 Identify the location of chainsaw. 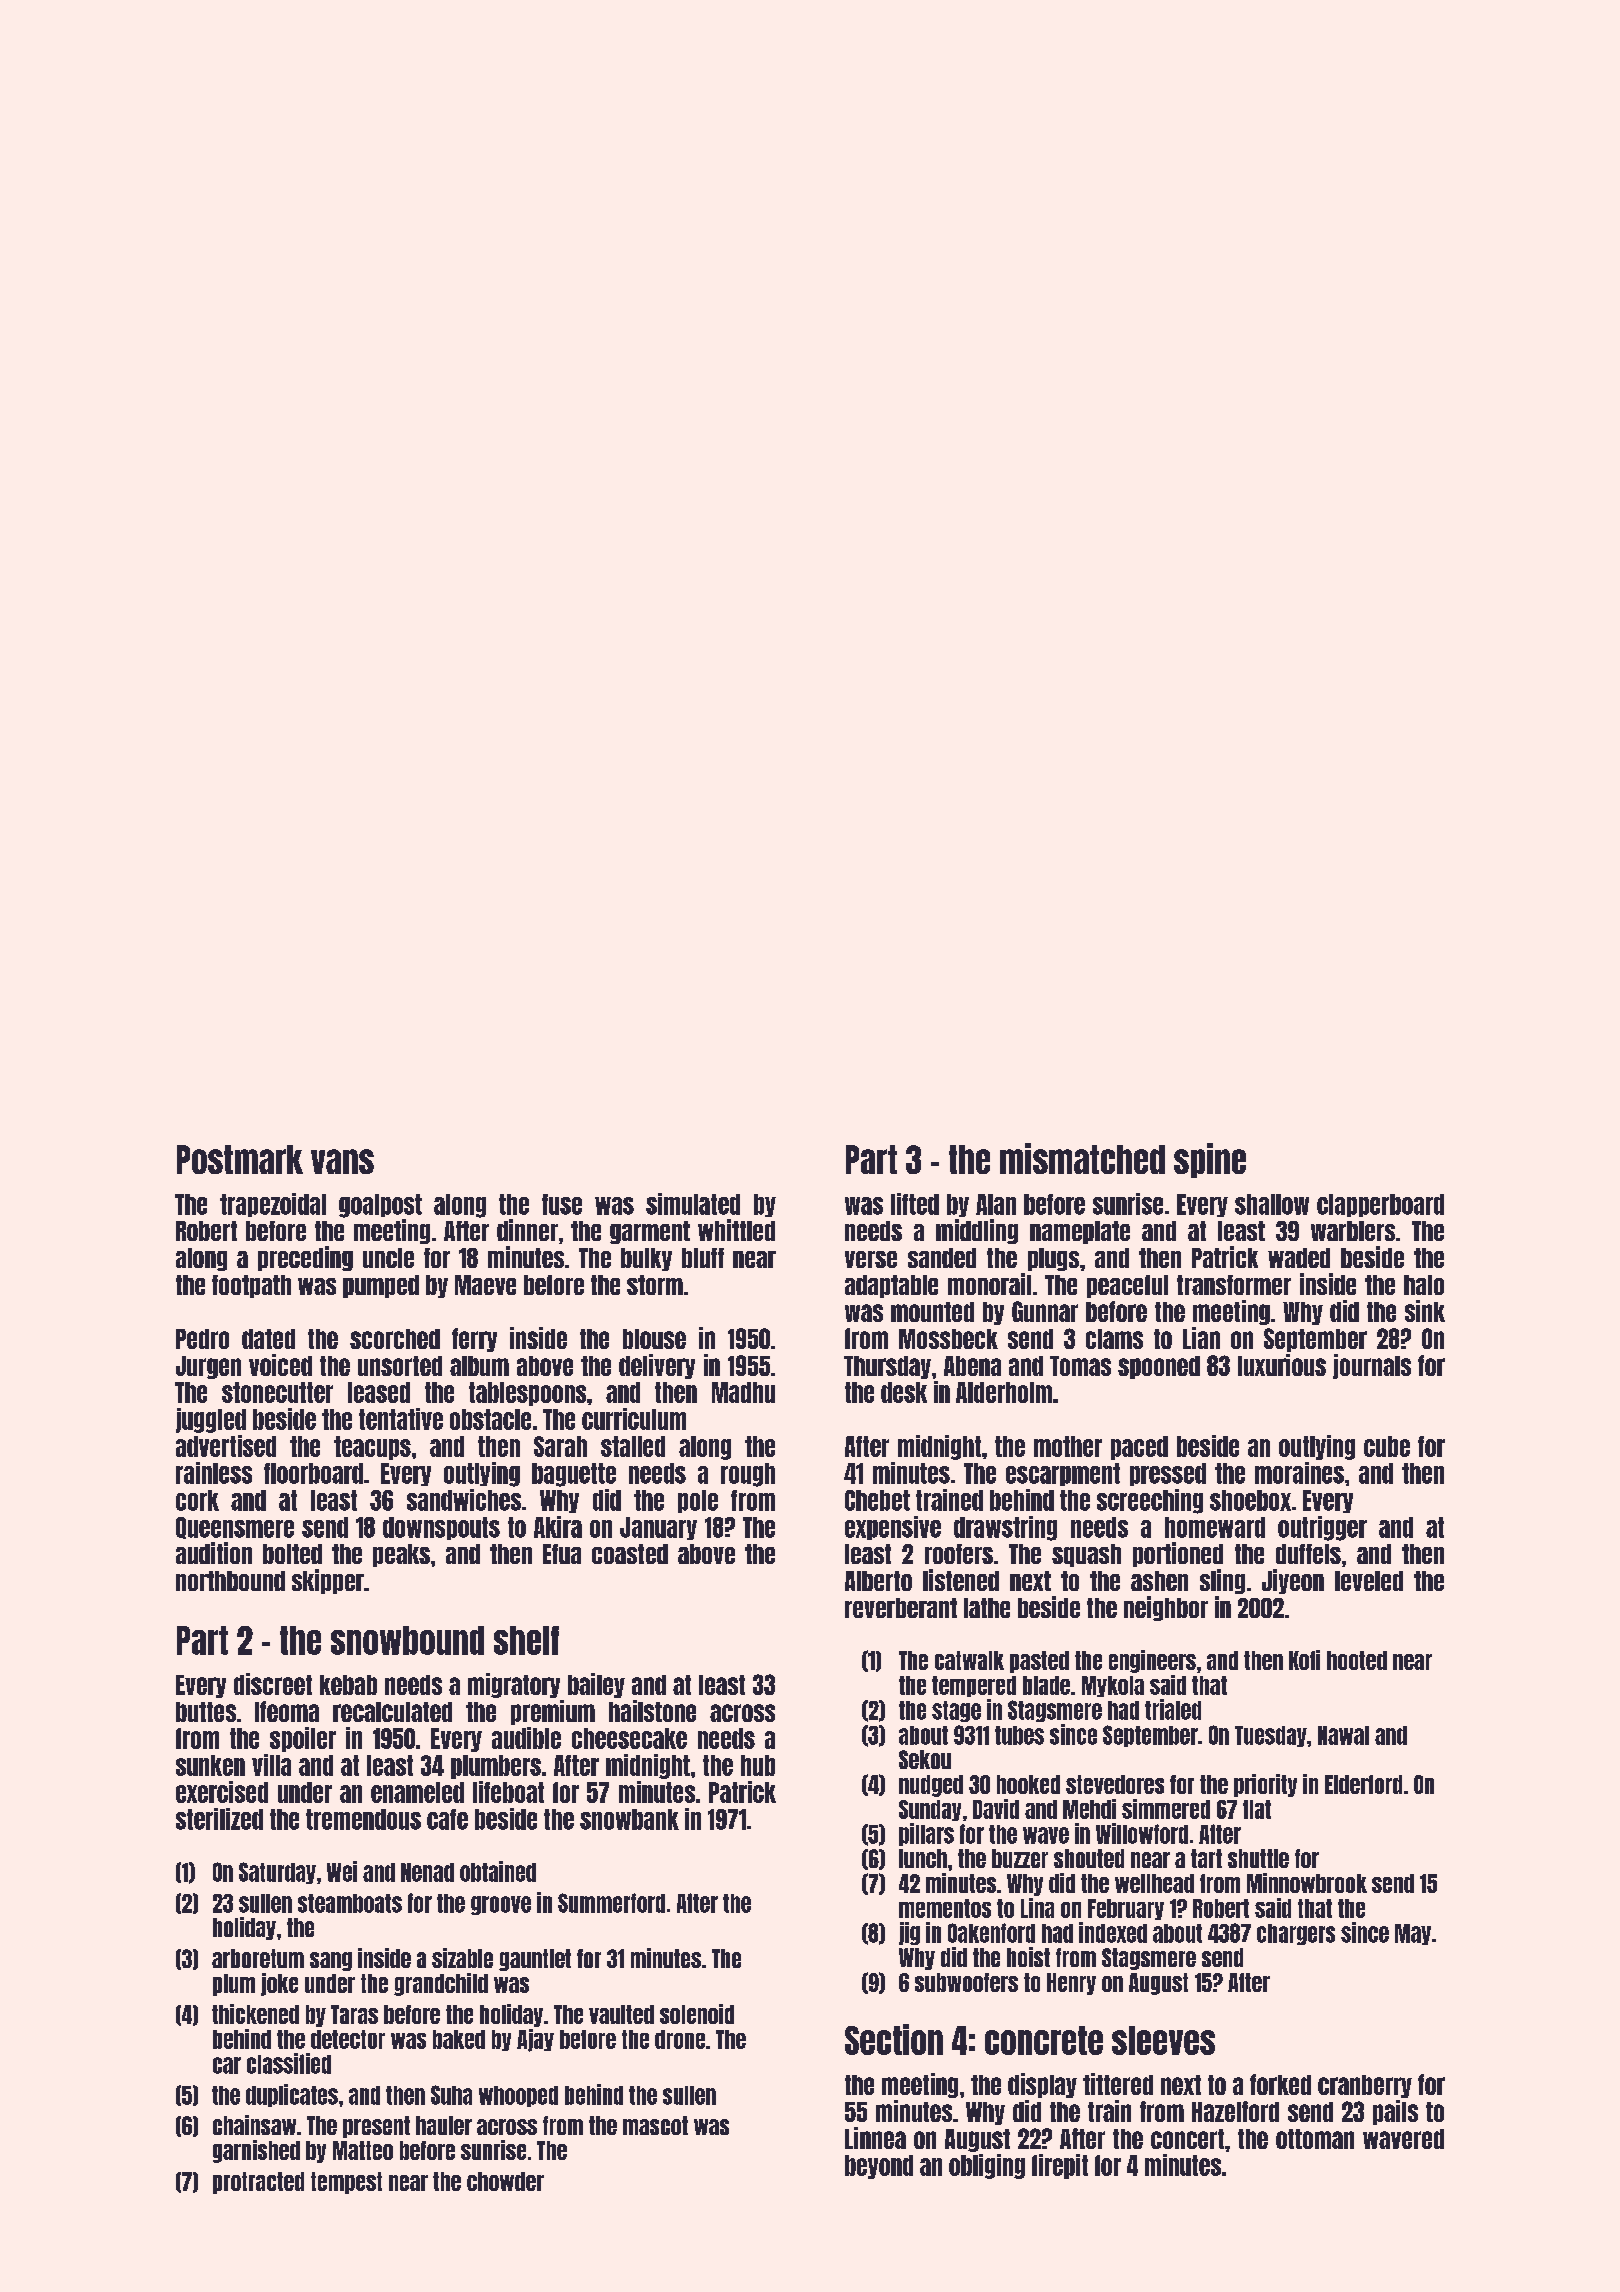
(254, 2125).
